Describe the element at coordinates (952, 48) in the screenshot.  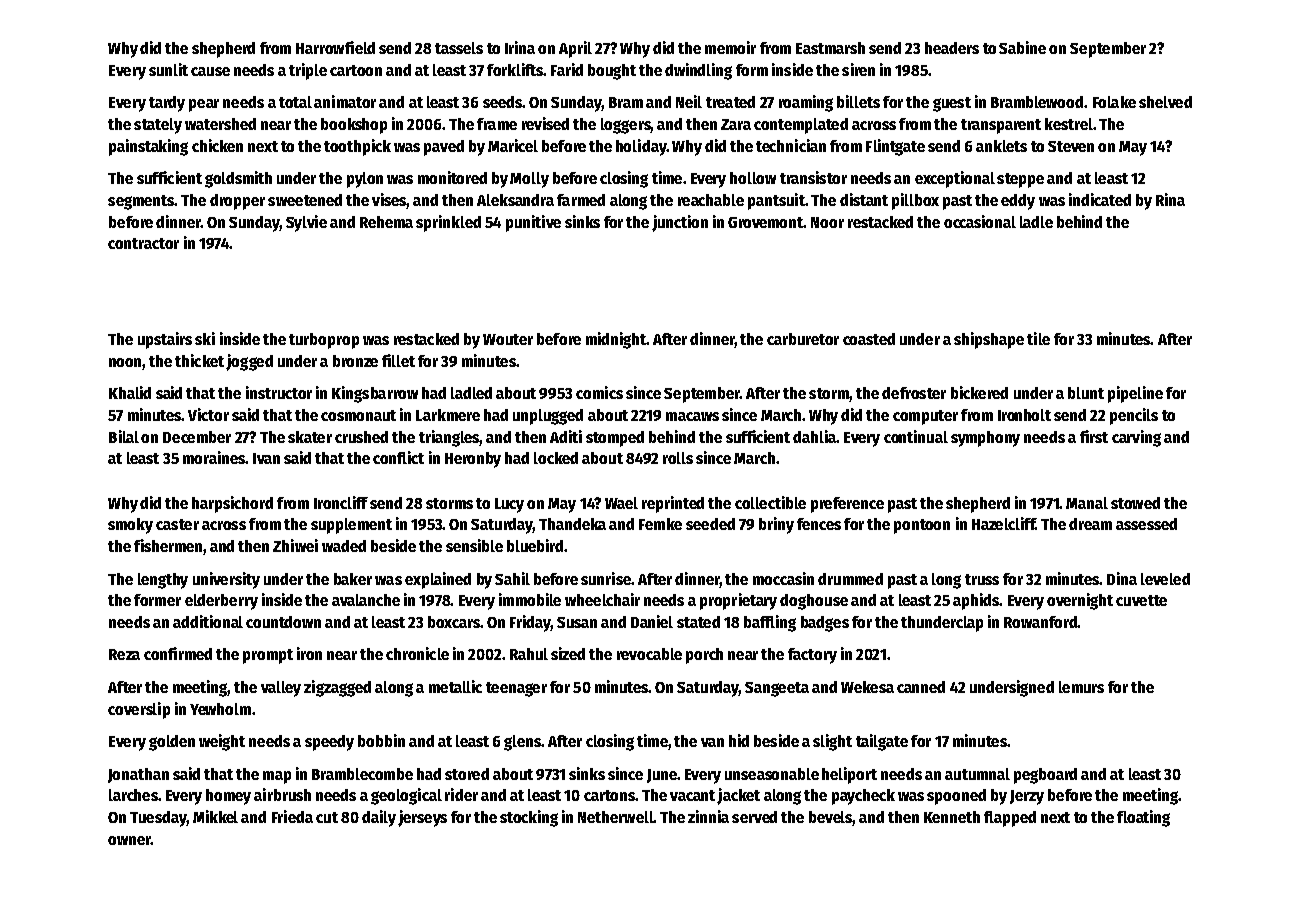
I see `headers` at that location.
